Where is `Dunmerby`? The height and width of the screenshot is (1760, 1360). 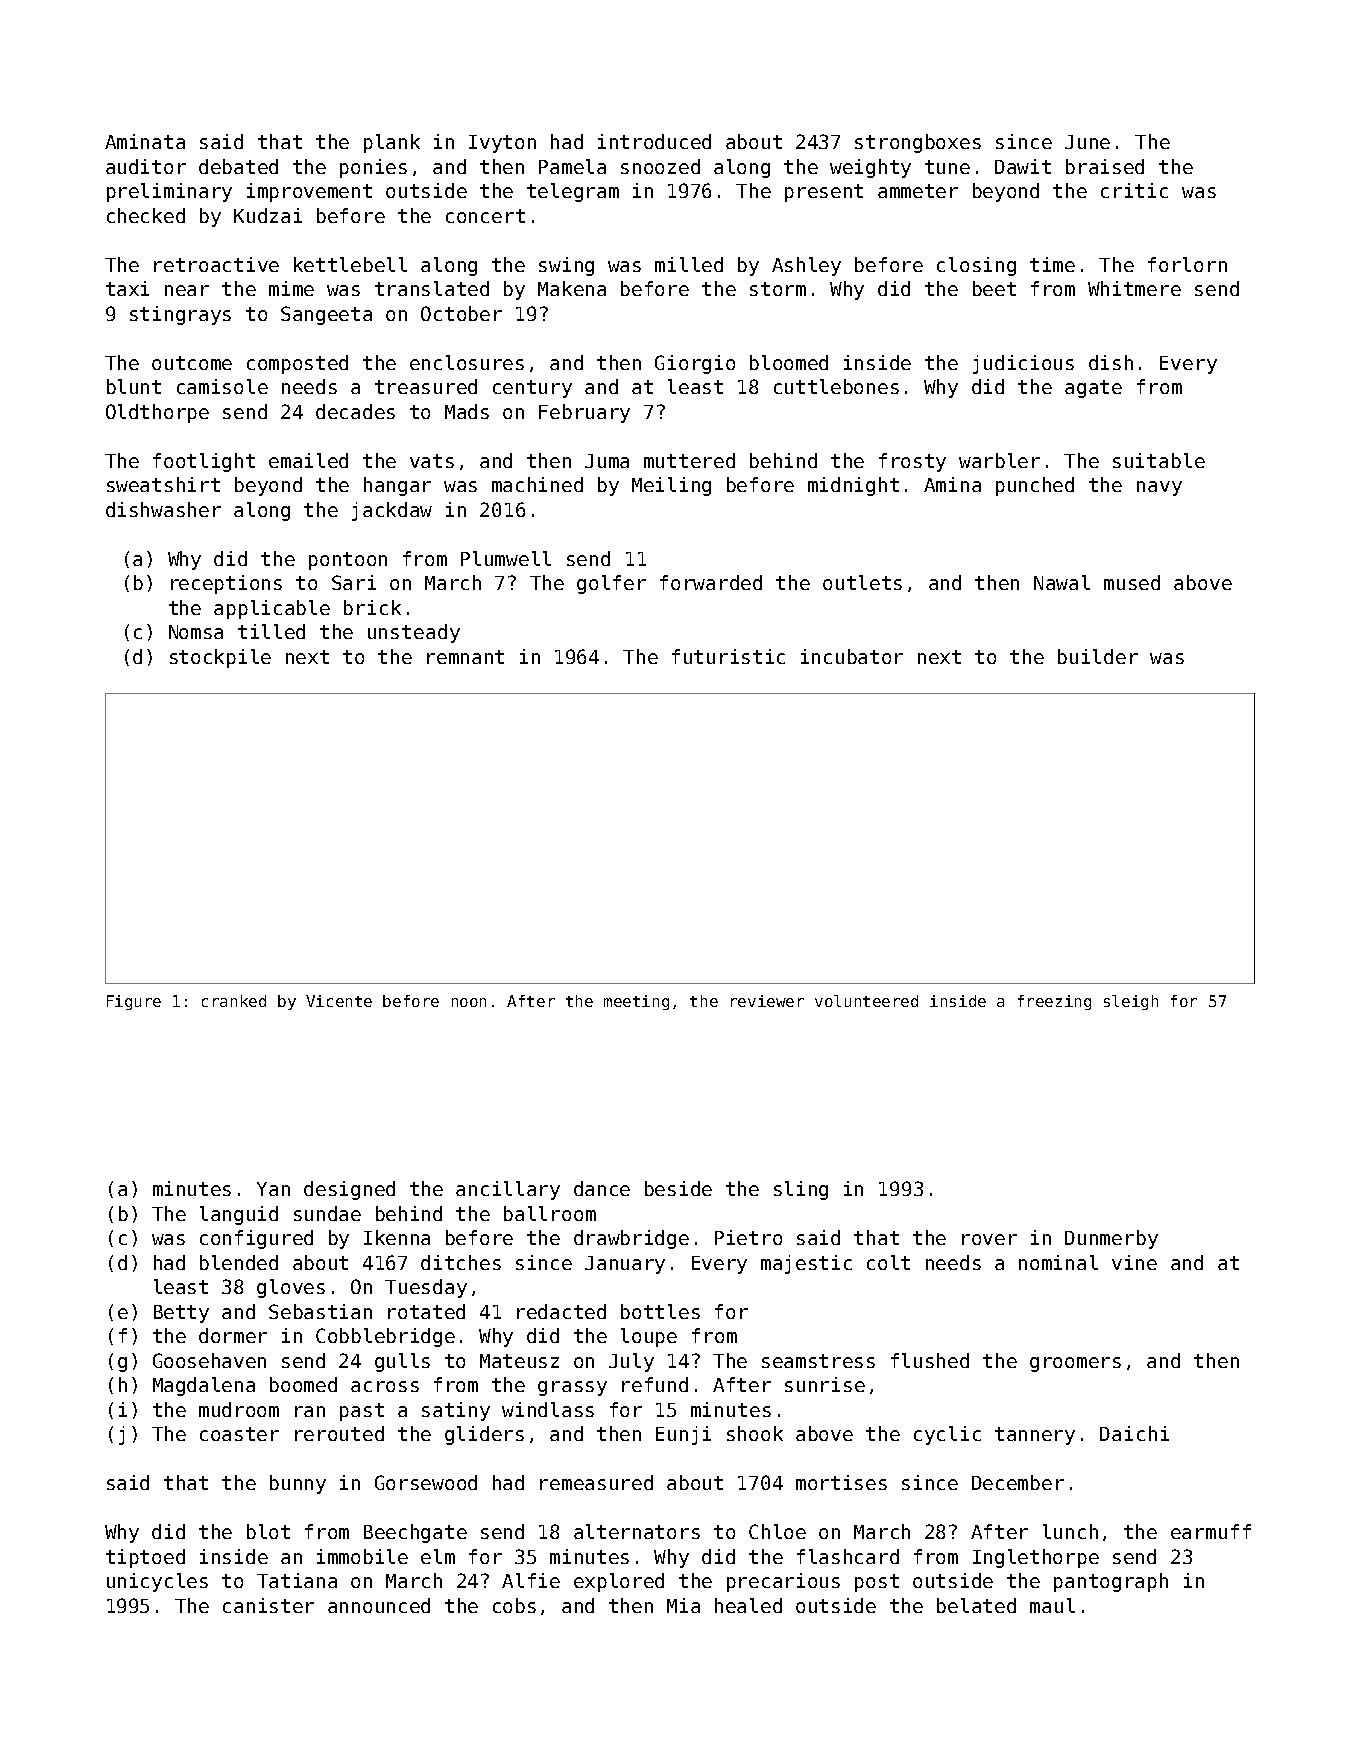
Dunmerby is located at coordinates (1111, 1239).
